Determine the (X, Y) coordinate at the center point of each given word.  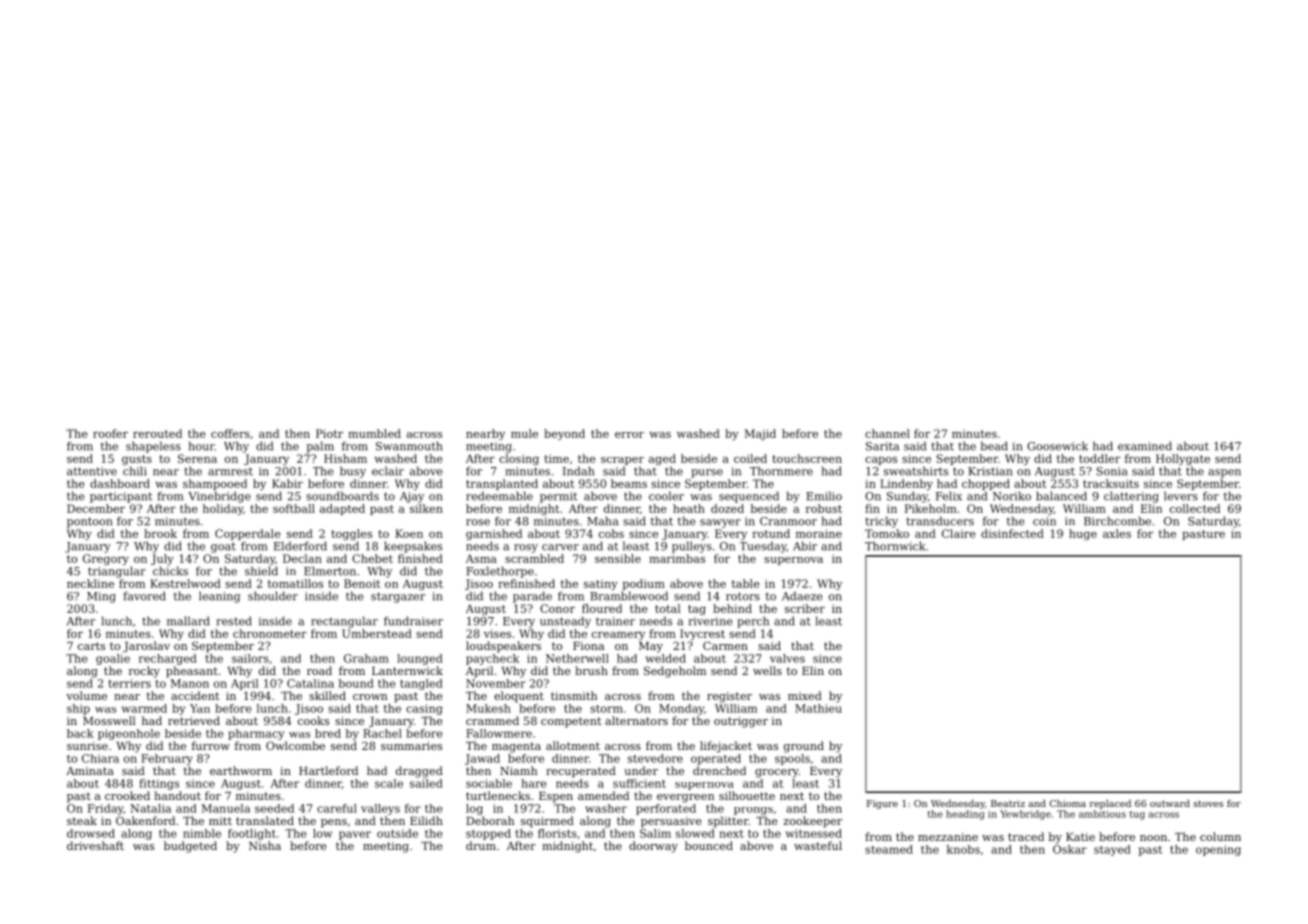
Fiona (588, 646)
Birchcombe (1117, 521)
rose (478, 522)
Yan (200, 708)
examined (1145, 446)
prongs (753, 811)
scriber (805, 608)
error (629, 435)
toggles (351, 534)
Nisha (265, 845)
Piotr (329, 433)
